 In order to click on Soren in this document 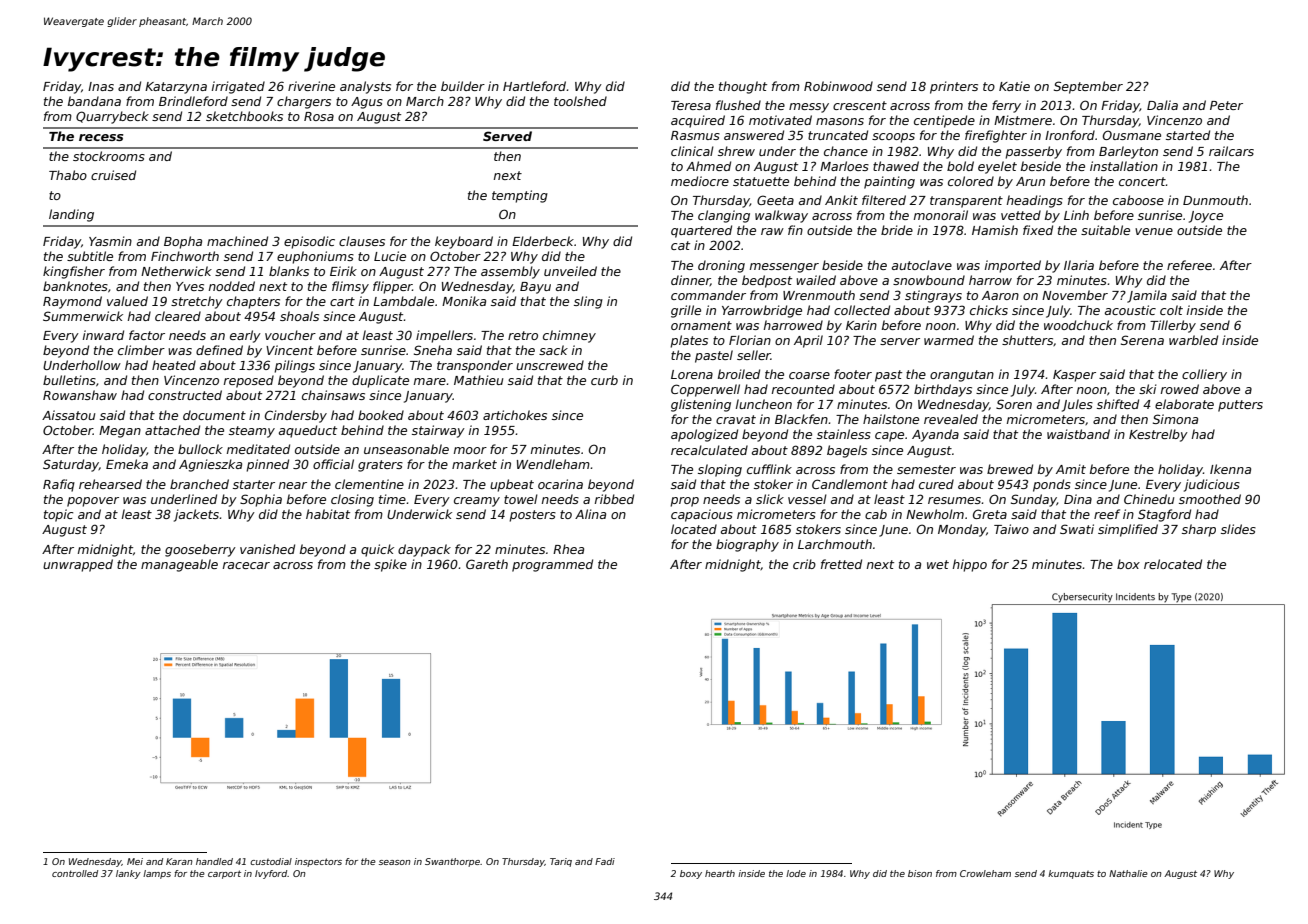, I will do `click(1014, 404)`.
